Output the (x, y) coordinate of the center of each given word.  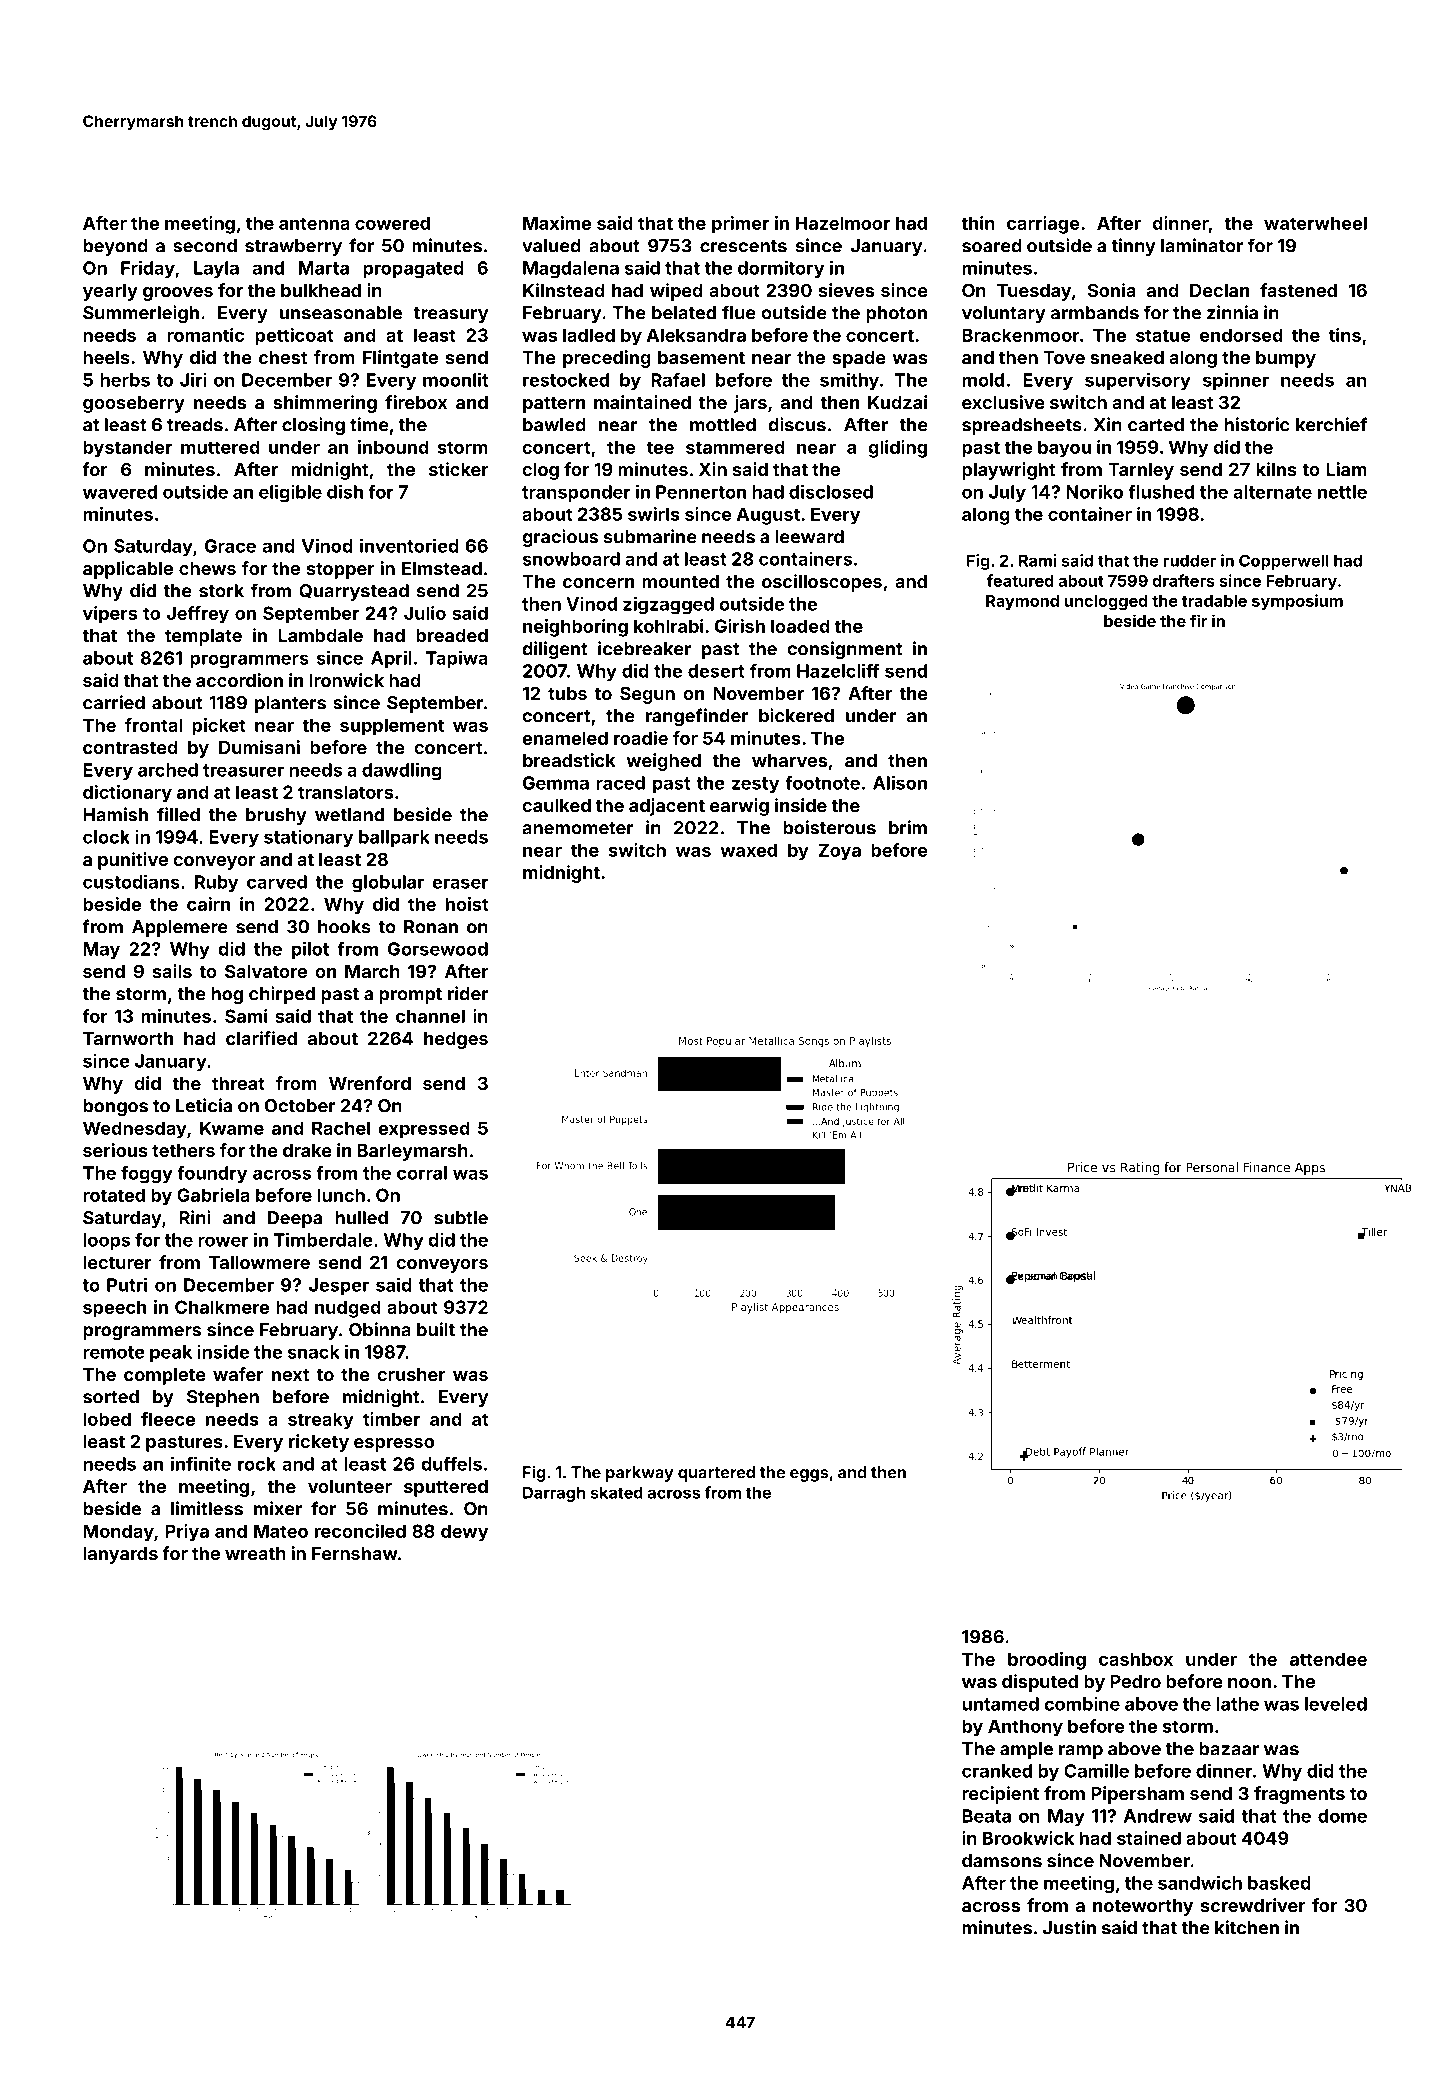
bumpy (1286, 359)
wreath (255, 1553)
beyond (115, 247)
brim (908, 827)
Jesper (339, 1286)
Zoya (839, 852)
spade (859, 359)
